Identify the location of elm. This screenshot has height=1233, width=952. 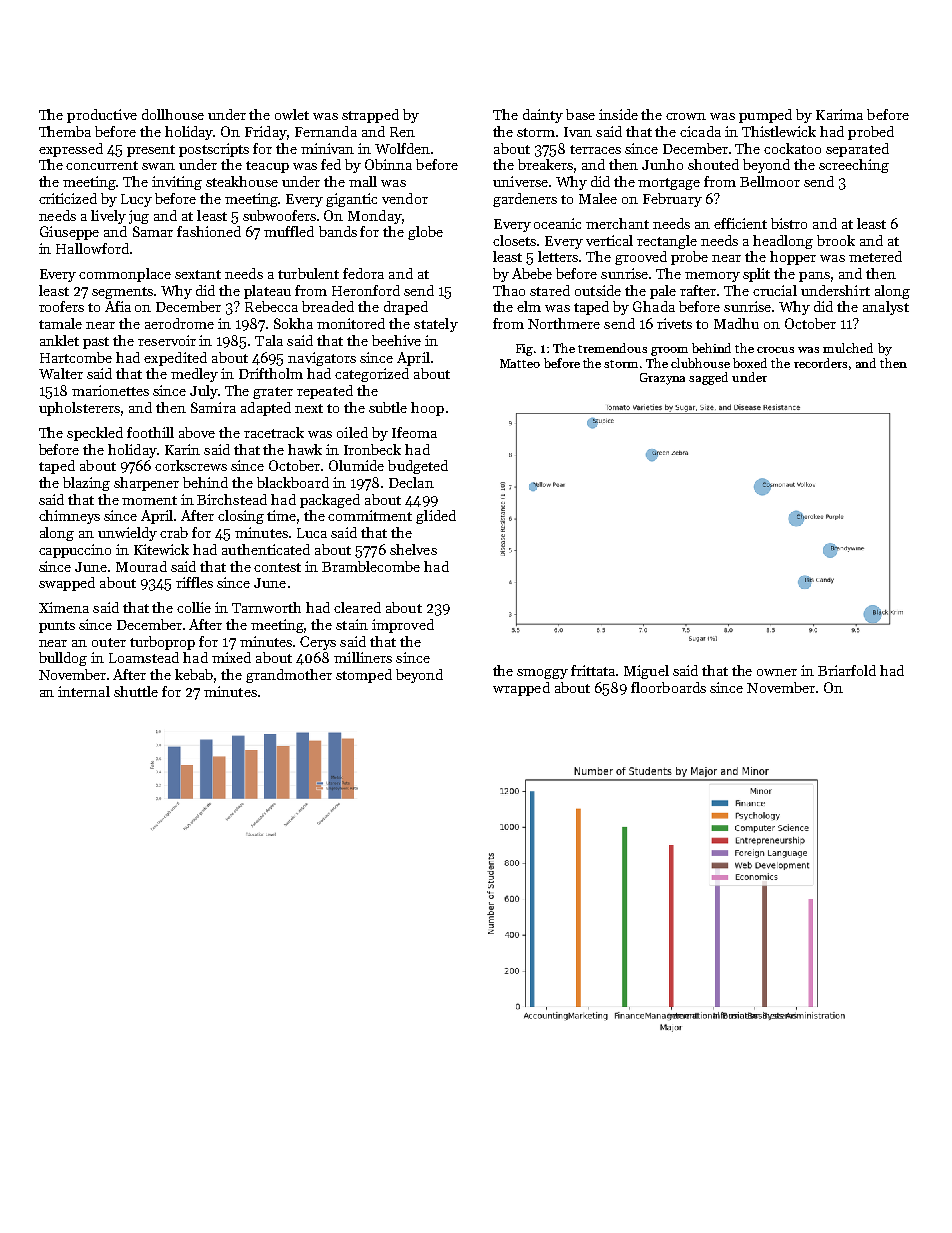
(529, 306).
